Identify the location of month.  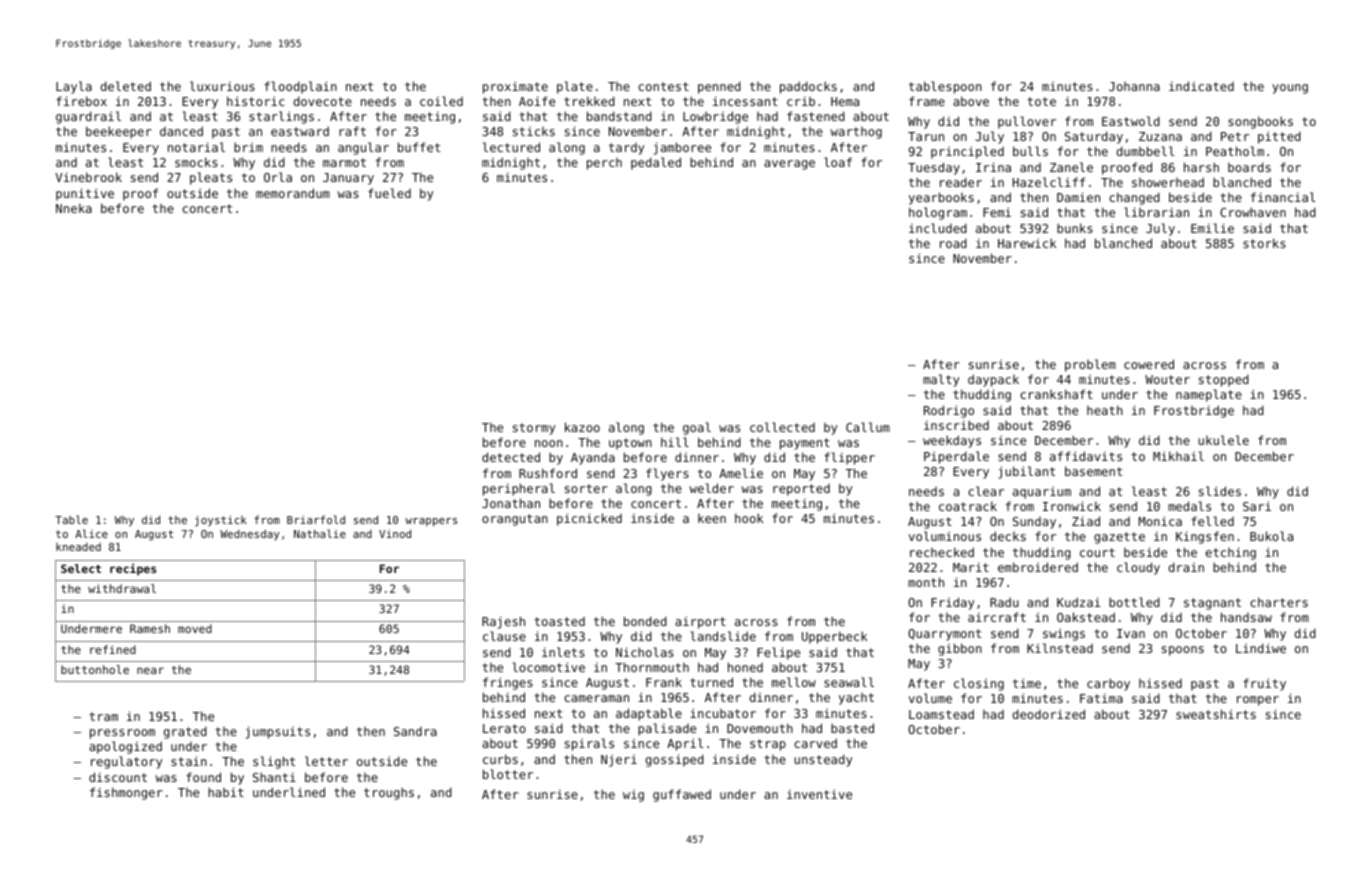
(926, 582).
